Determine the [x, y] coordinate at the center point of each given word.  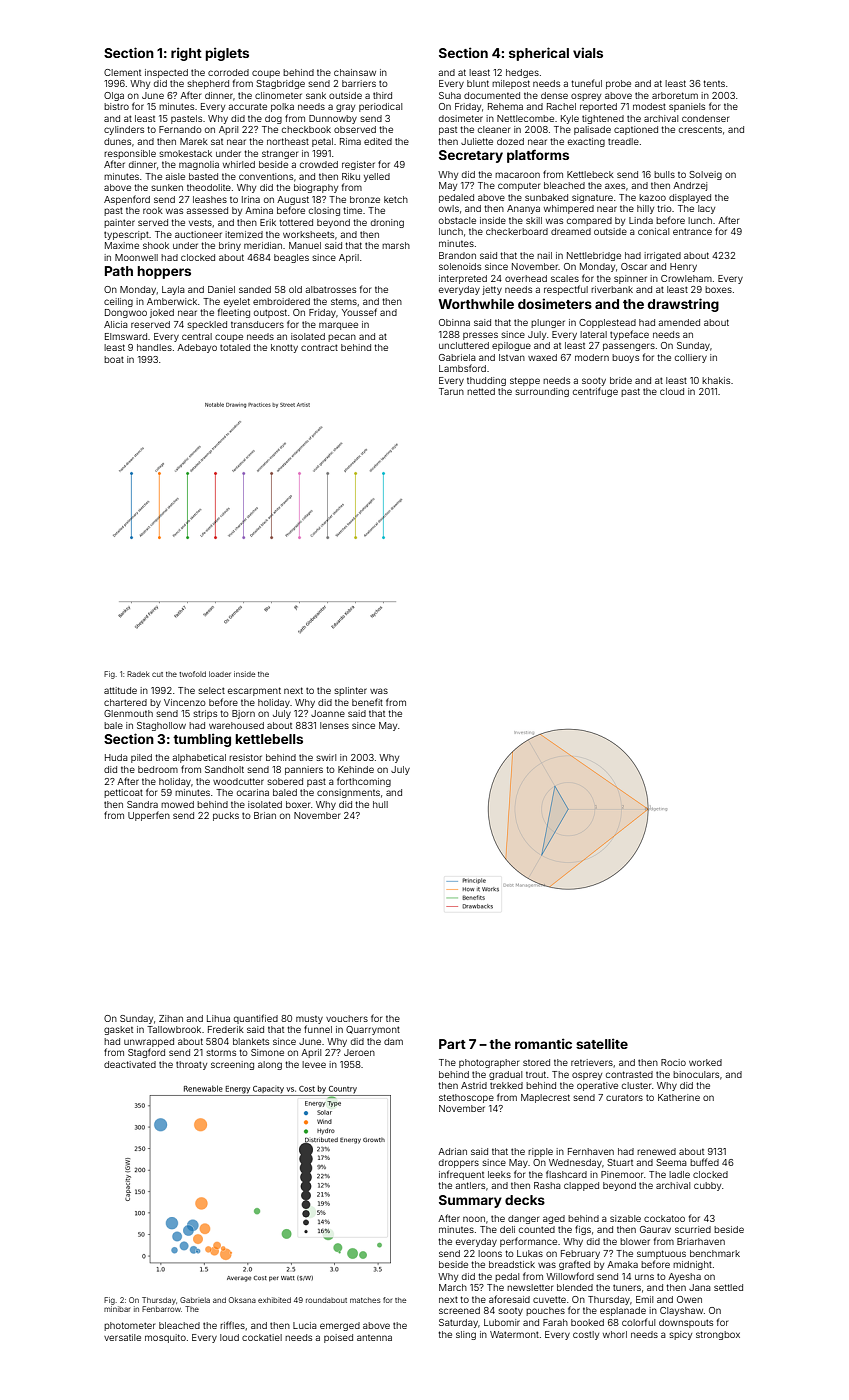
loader [220, 674]
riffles [232, 1325]
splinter [350, 691]
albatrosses [330, 289]
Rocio [673, 1062]
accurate [247, 106]
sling [466, 1335]
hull [380, 804]
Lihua [218, 1018]
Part [452, 1044]
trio [664, 208]
